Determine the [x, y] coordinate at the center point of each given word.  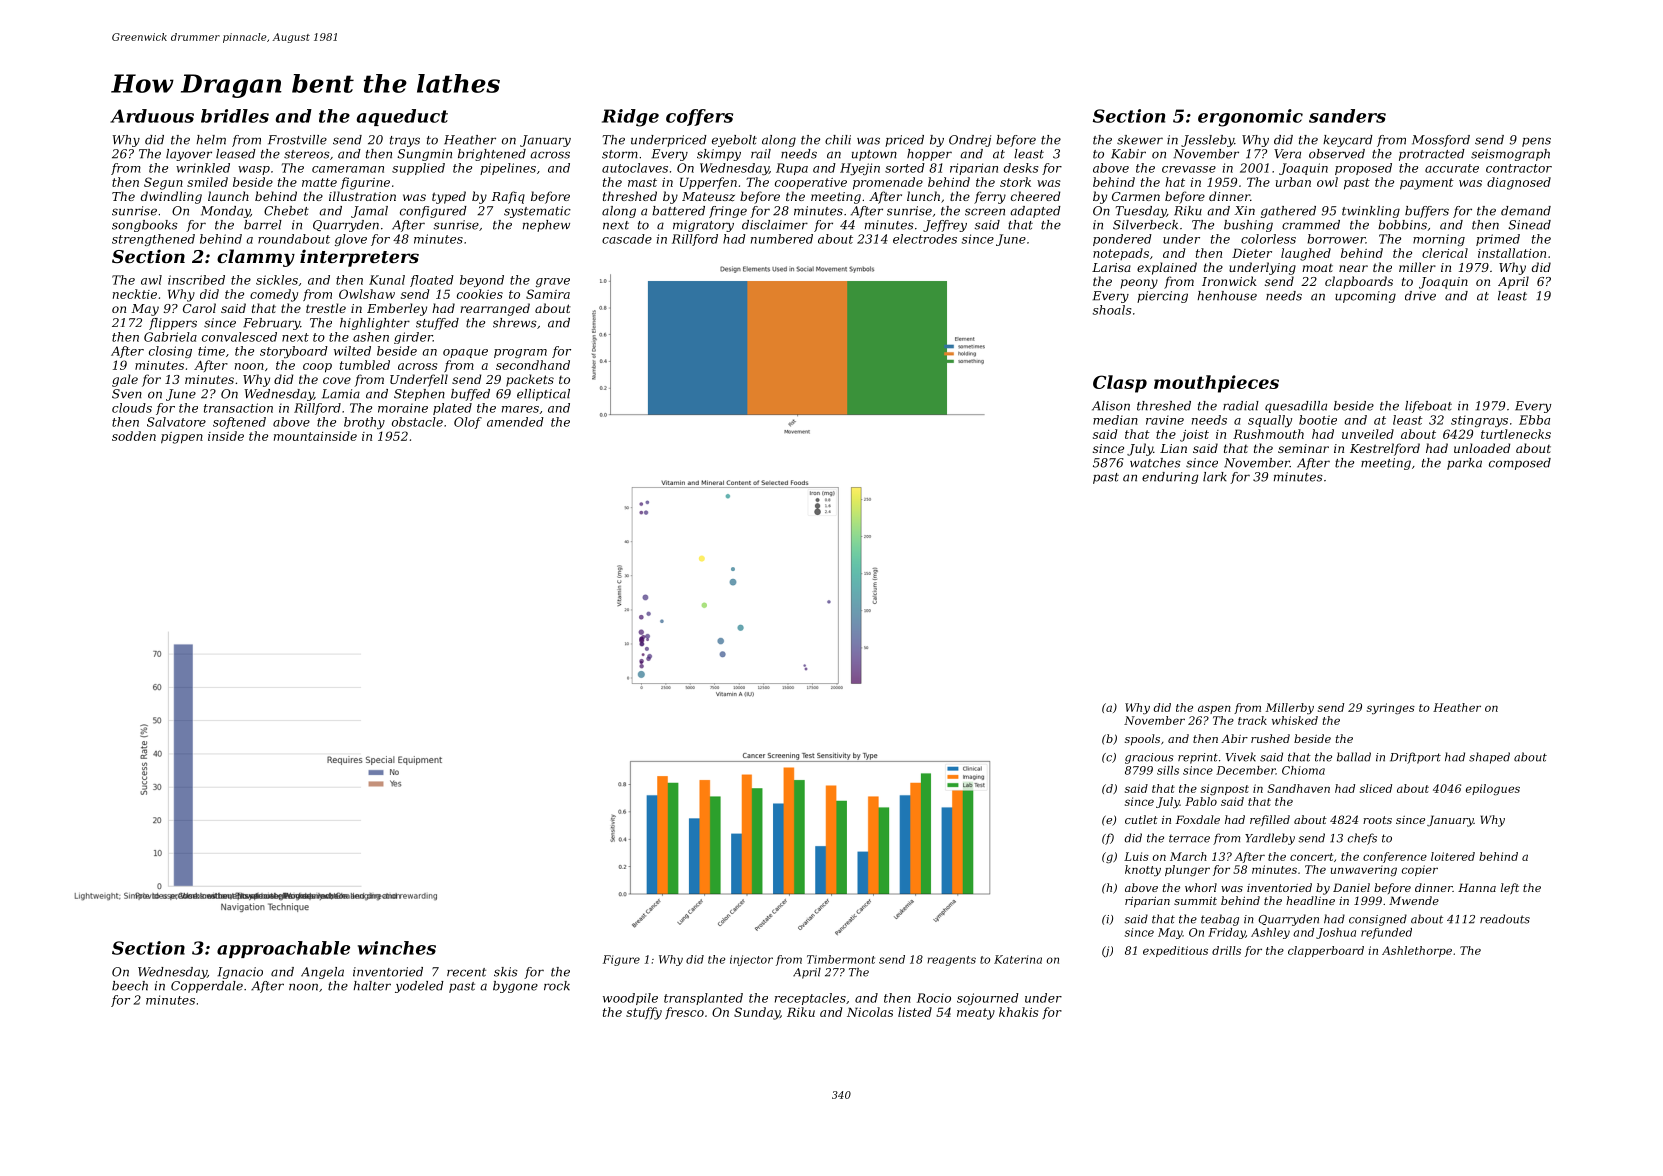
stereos [307, 154]
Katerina [1018, 959]
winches [397, 948]
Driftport [1415, 758]
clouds [132, 408]
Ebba [1534, 420]
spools [1142, 740]
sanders [1347, 116]
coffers [699, 117]
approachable [283, 949]
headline [1310, 900]
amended [515, 422]
